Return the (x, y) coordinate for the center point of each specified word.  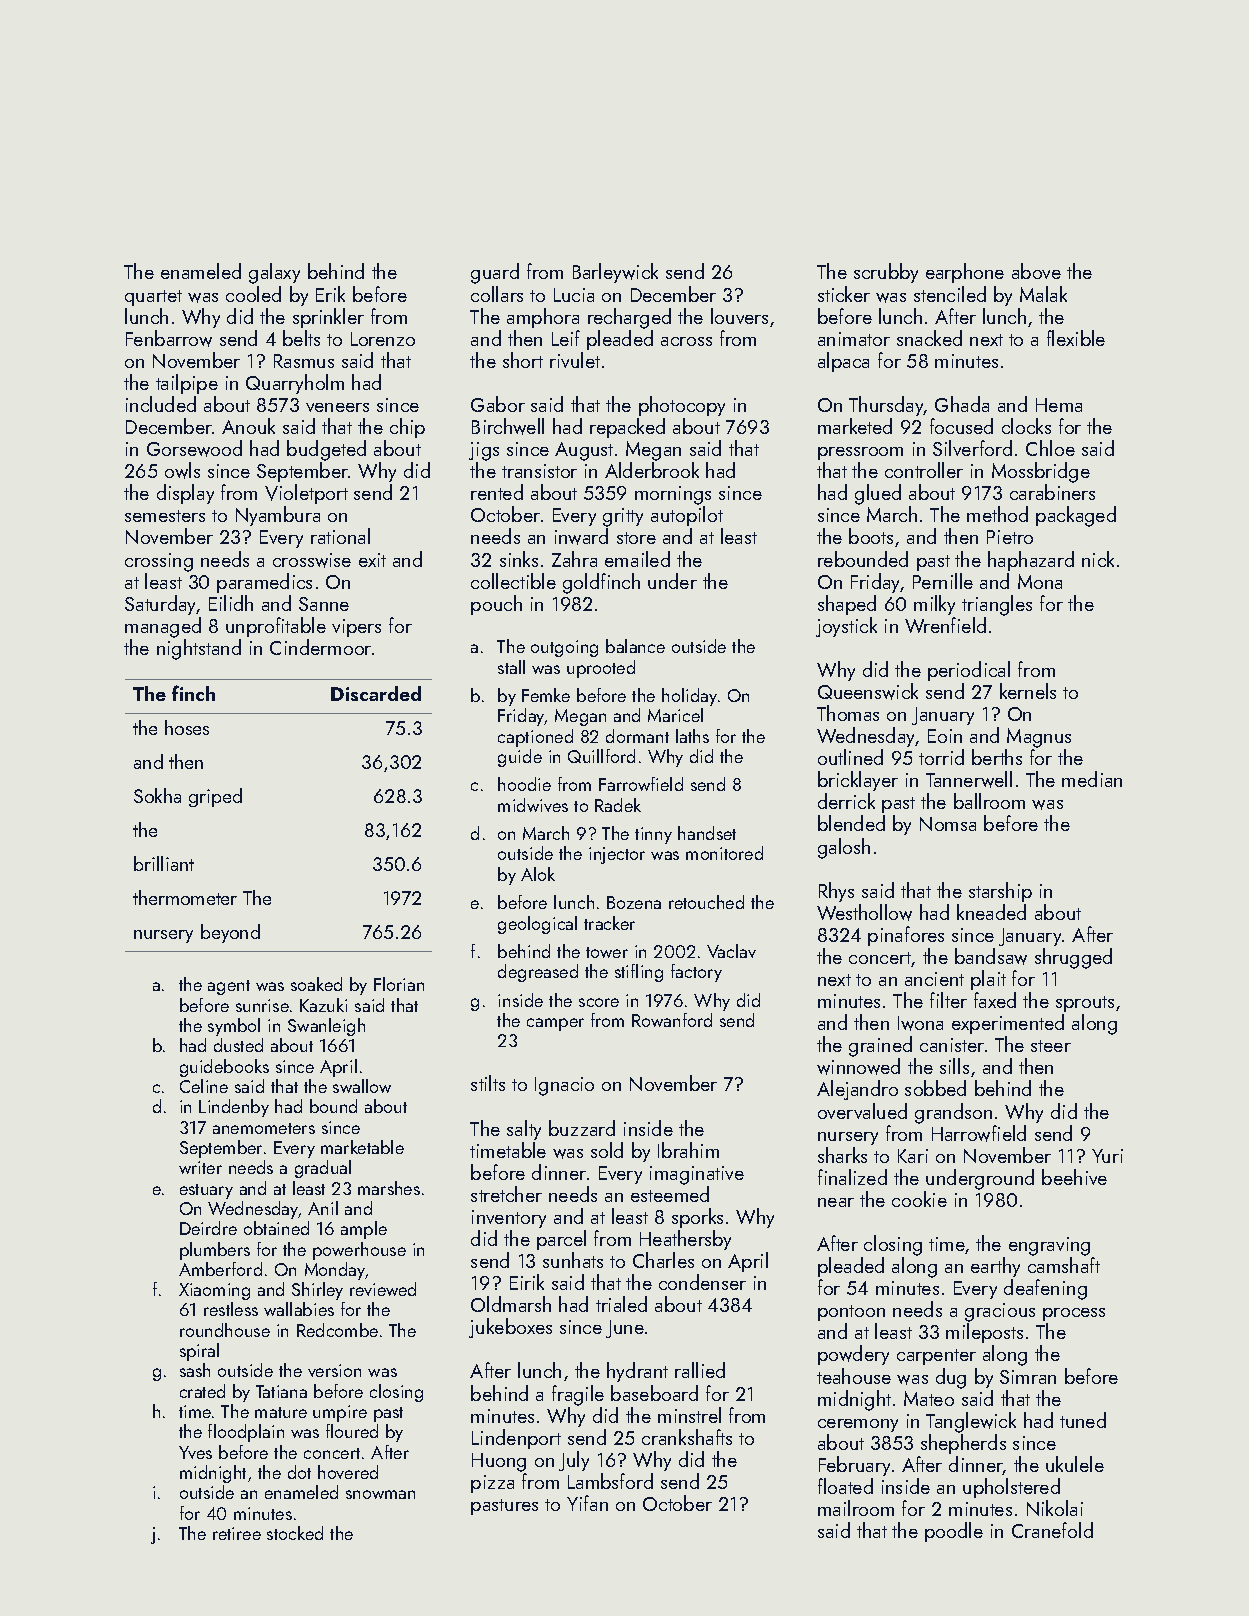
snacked (929, 338)
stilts (488, 1083)
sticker (844, 294)
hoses (187, 727)
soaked (316, 984)
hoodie (524, 784)
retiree (237, 1533)
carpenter (936, 1357)
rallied (700, 1370)
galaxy (274, 273)
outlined (850, 757)
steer (1051, 1046)
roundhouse (225, 1330)
